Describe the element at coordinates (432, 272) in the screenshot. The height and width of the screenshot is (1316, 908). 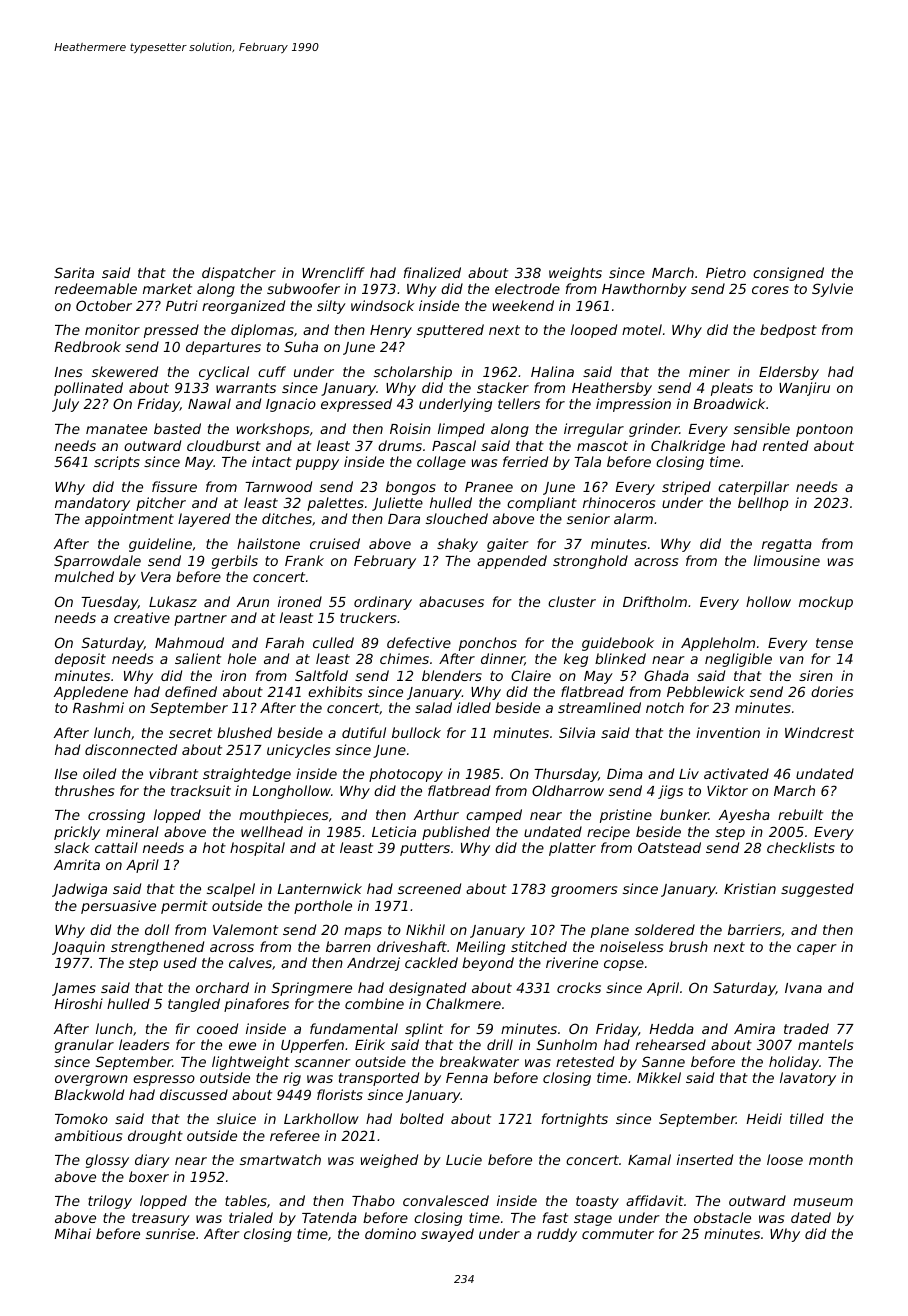
I see `finalized` at that location.
